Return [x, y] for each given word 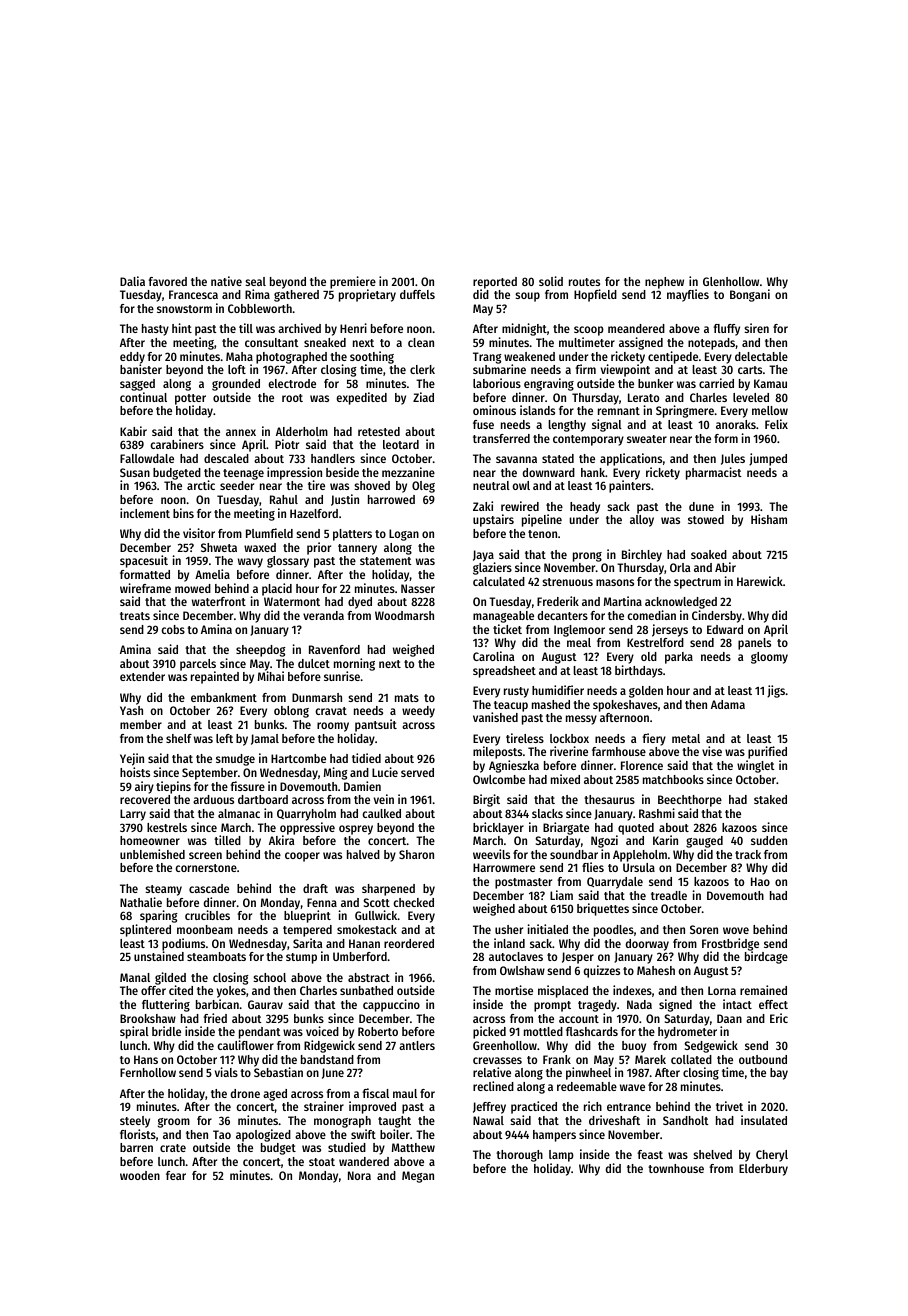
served [417, 772]
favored [167, 281]
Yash [131, 710]
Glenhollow [731, 281]
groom [174, 1123]
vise [712, 751]
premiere [353, 282]
